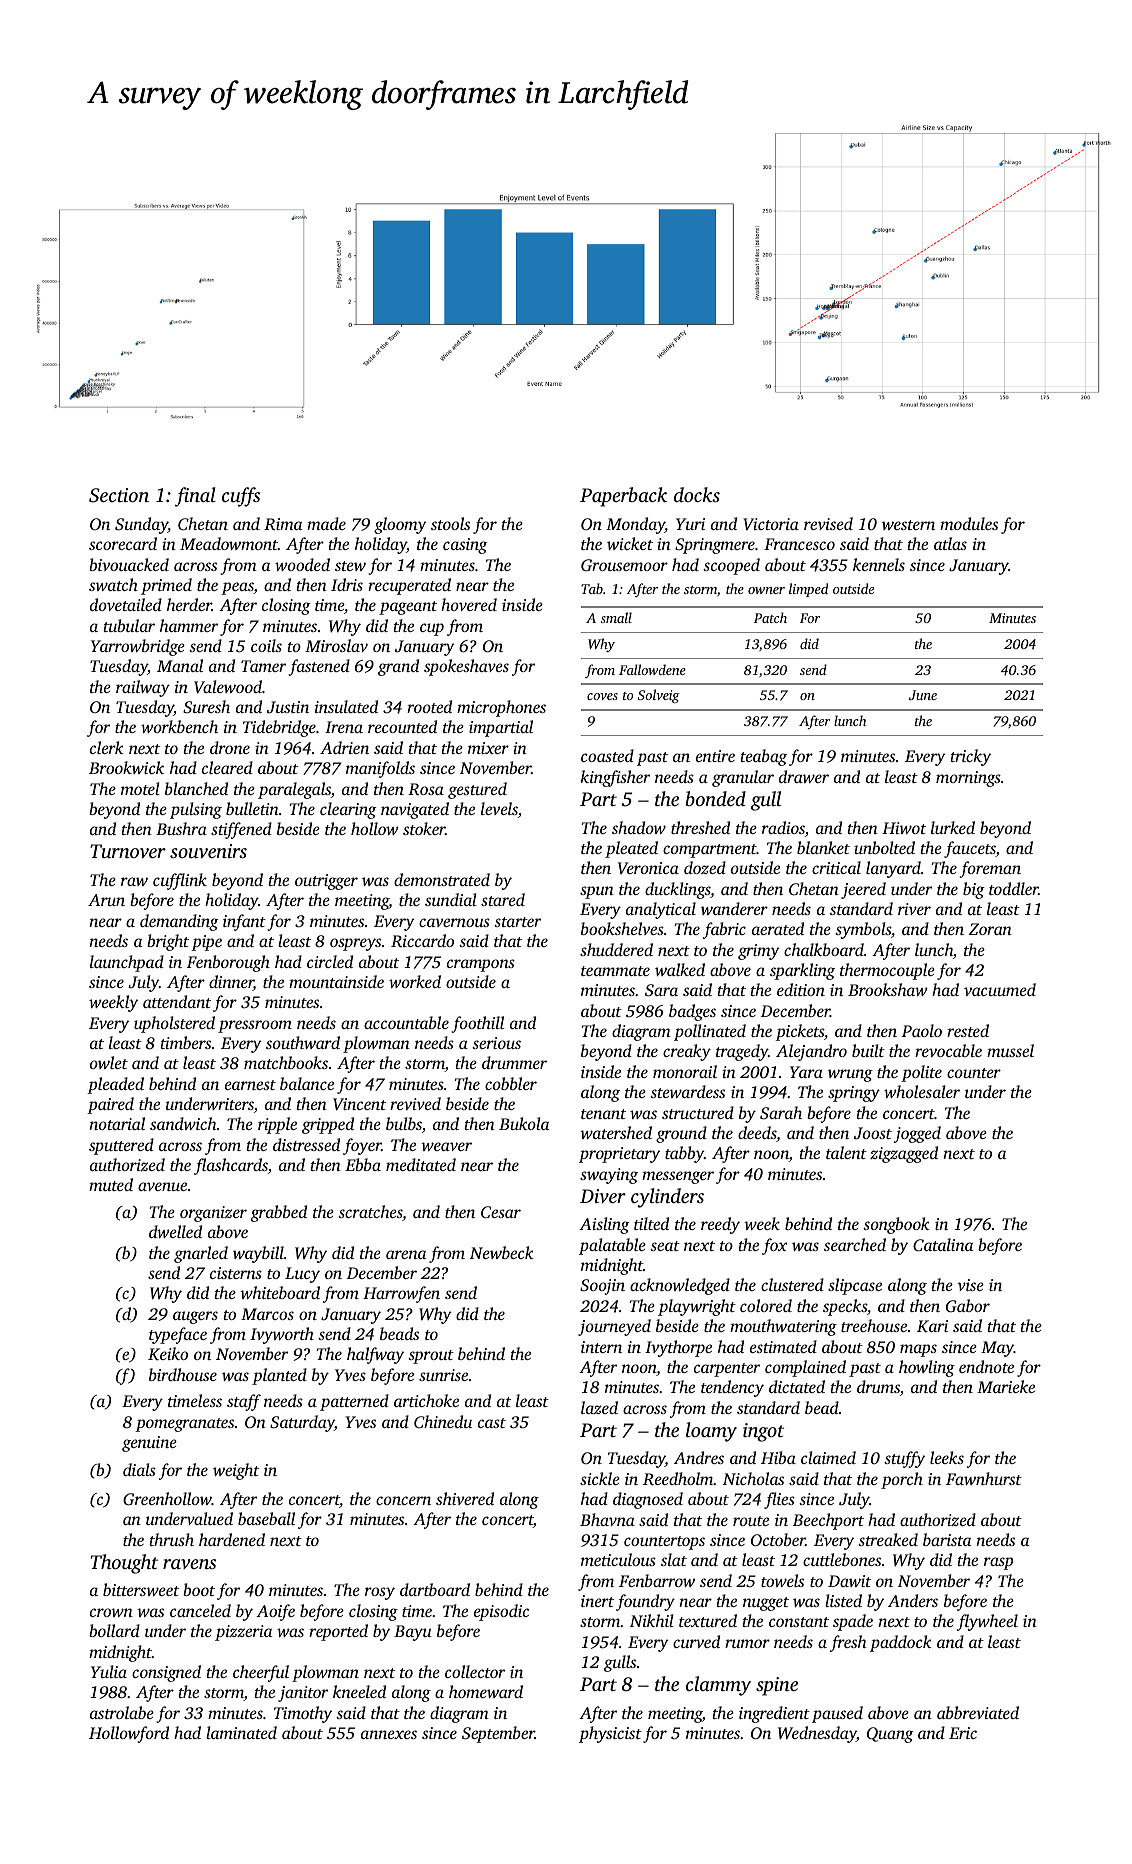 The height and width of the document is (1864, 1132). Describe the element at coordinates (127, 963) in the document. I see `launchpad` at that location.
